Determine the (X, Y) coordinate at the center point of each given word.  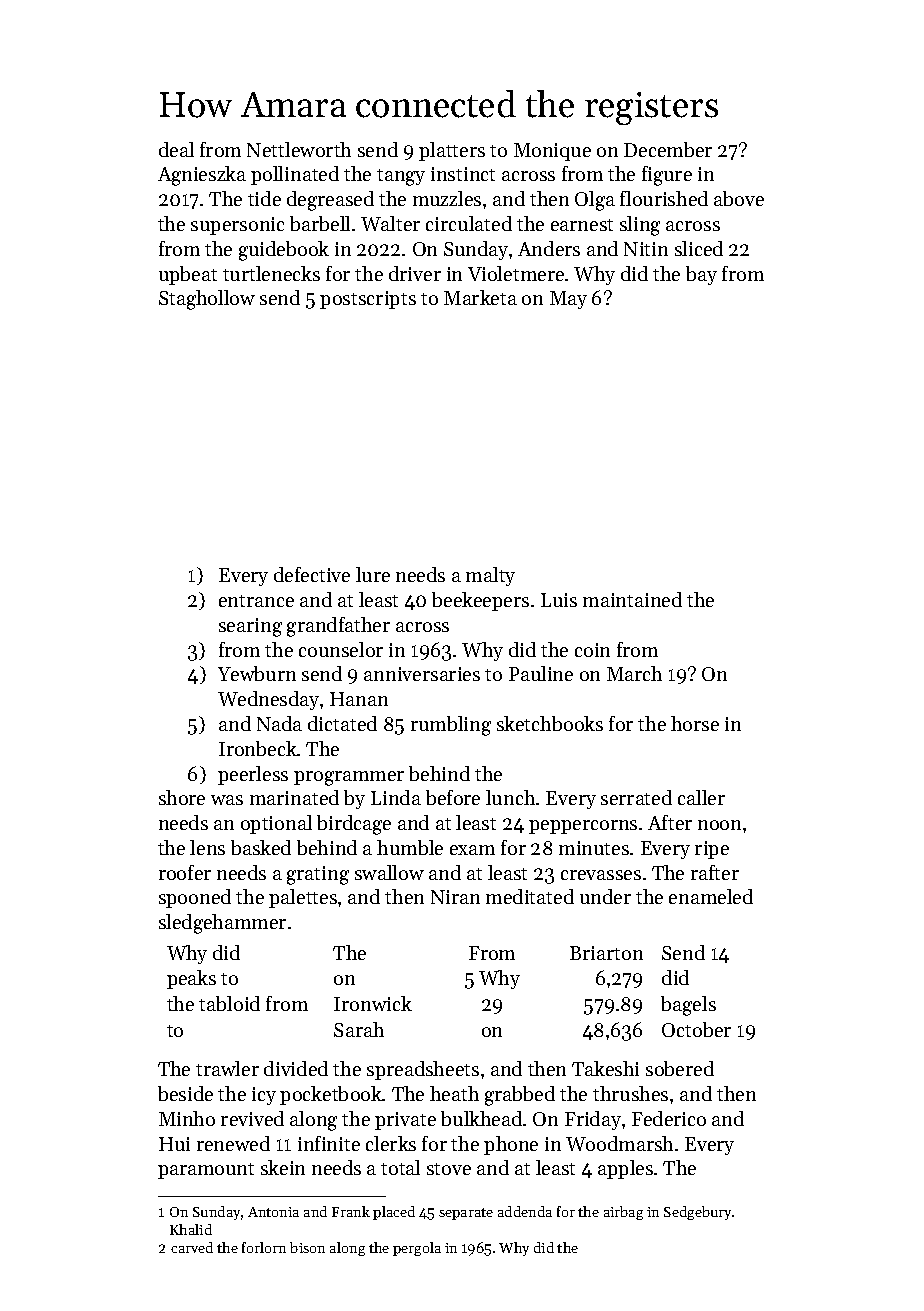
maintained (632, 599)
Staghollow (207, 300)
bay (701, 275)
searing (250, 627)
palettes (303, 898)
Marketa (480, 297)
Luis (559, 600)
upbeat (188, 275)
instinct (463, 174)
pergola (417, 1249)
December (668, 149)
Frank (351, 1211)
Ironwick (373, 1003)
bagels (688, 1006)
